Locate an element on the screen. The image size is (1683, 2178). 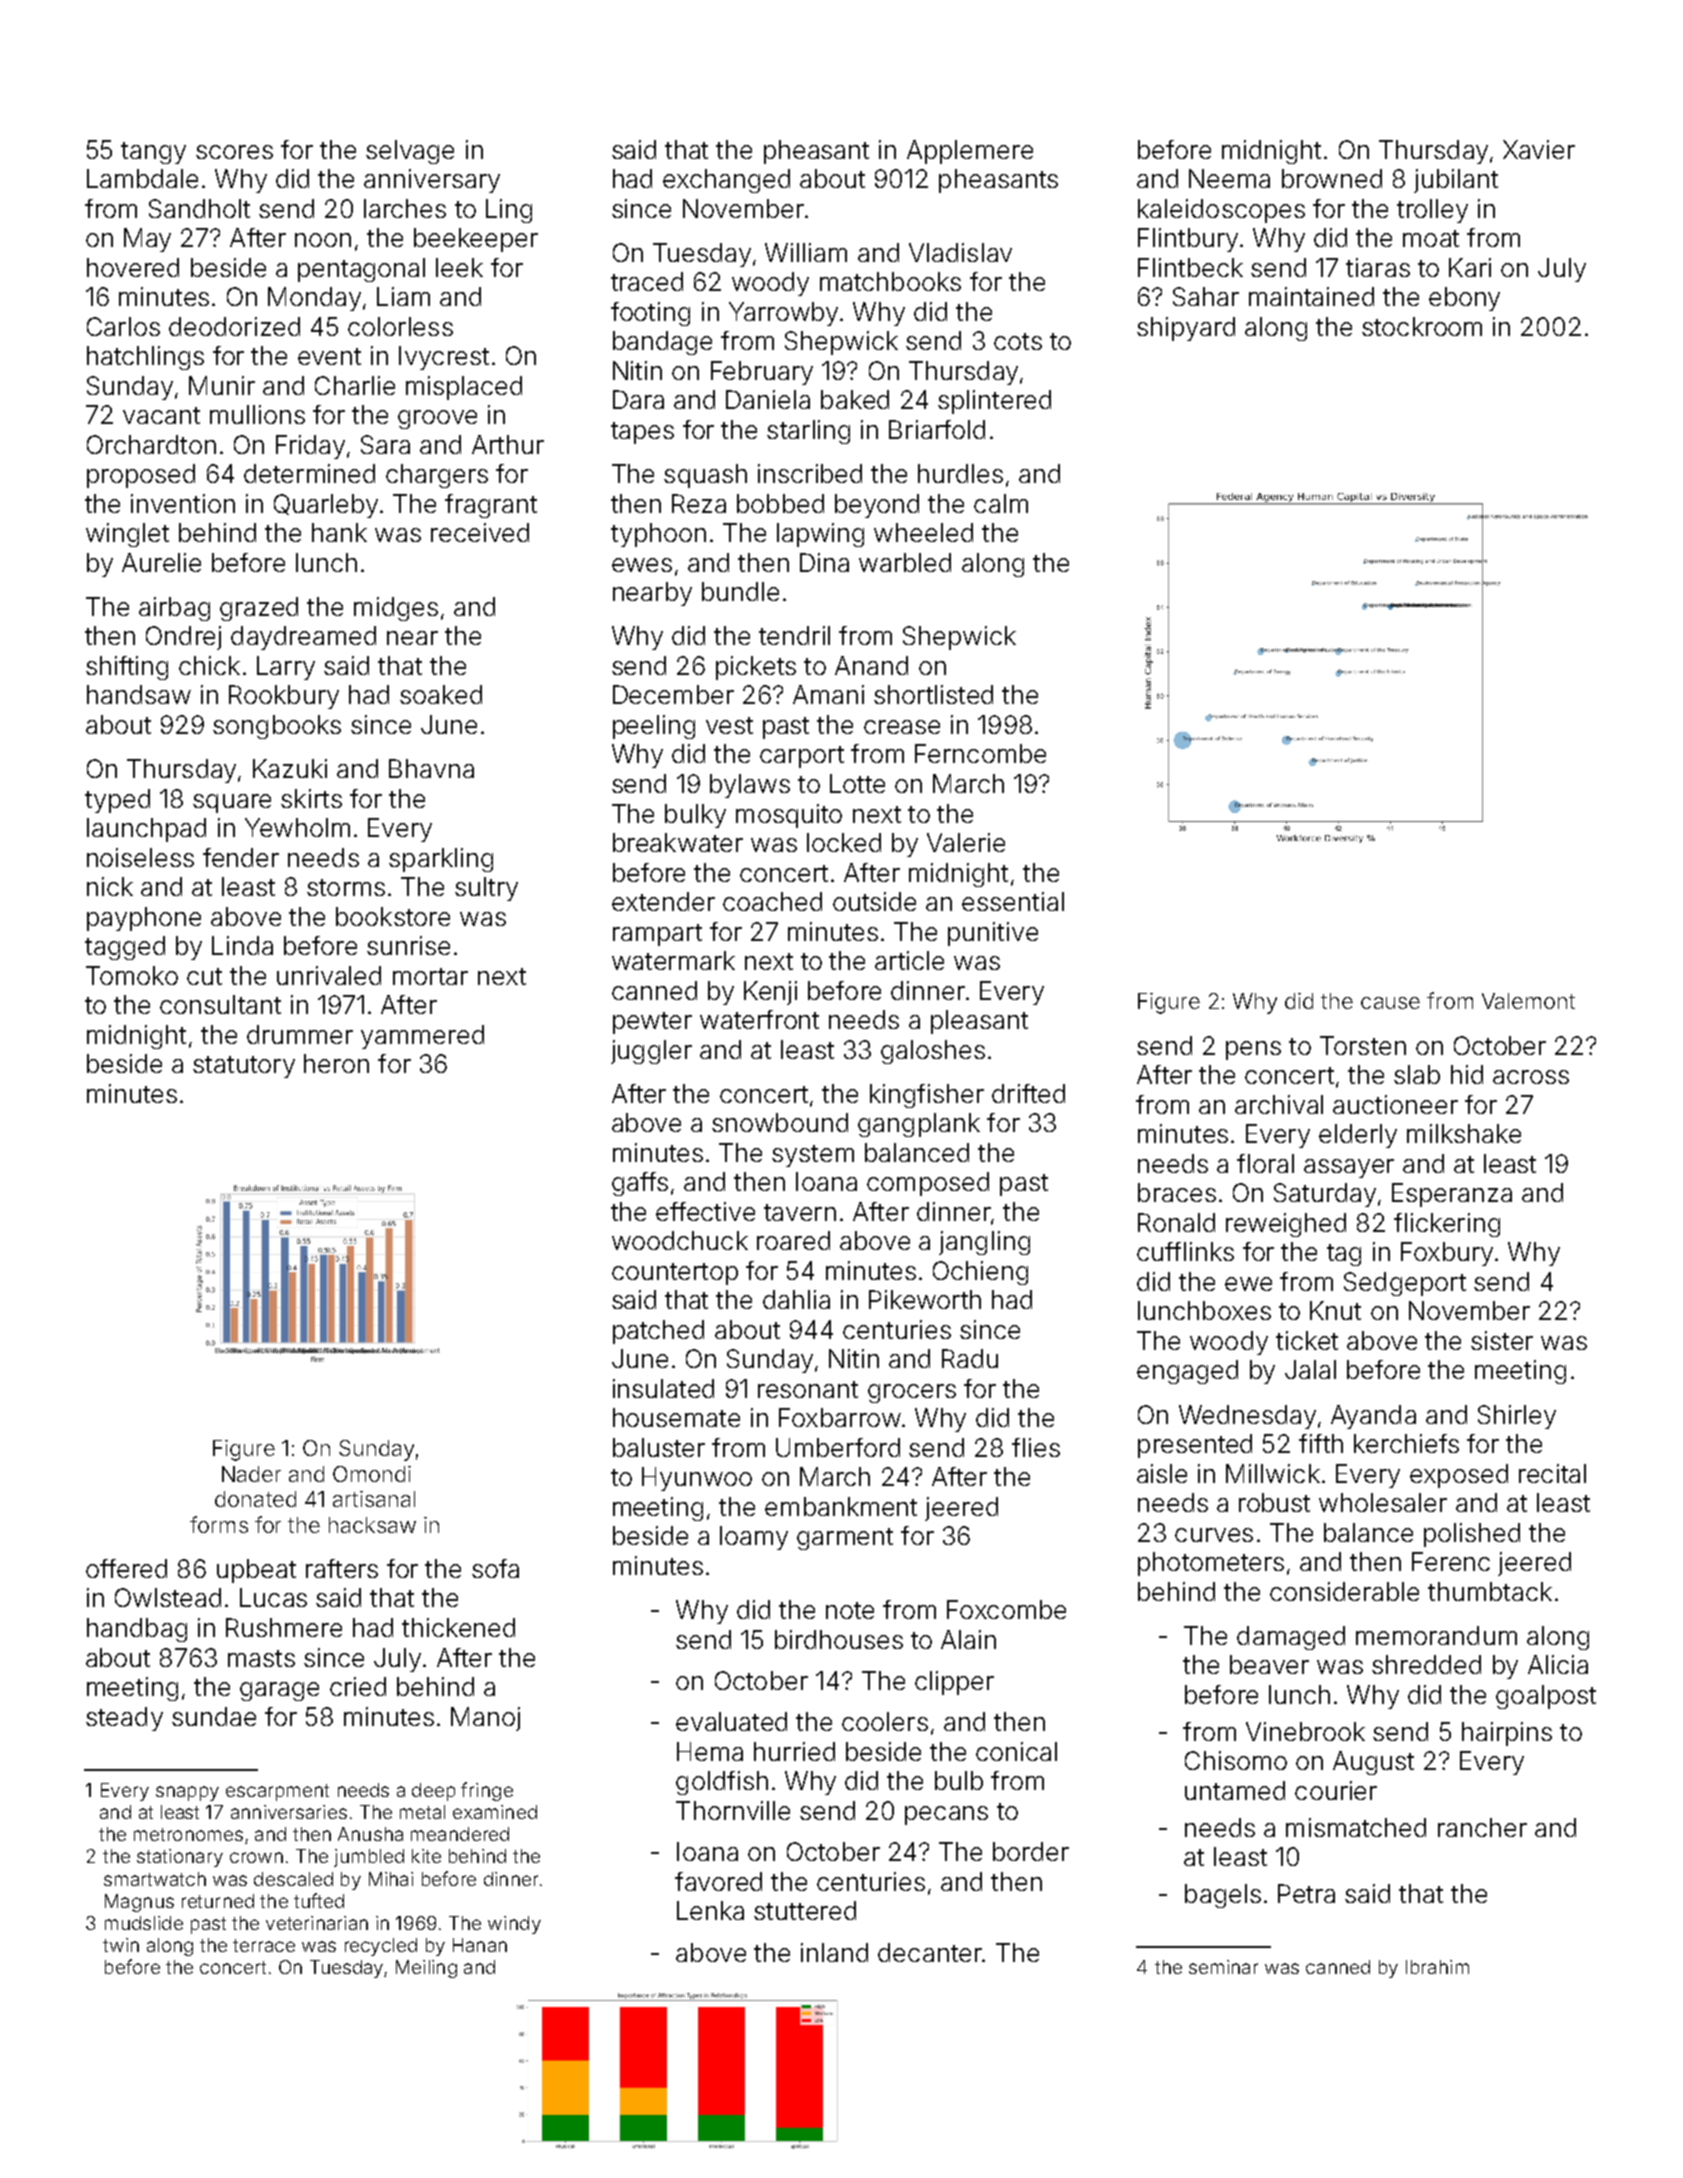
Neema is located at coordinates (1229, 178).
